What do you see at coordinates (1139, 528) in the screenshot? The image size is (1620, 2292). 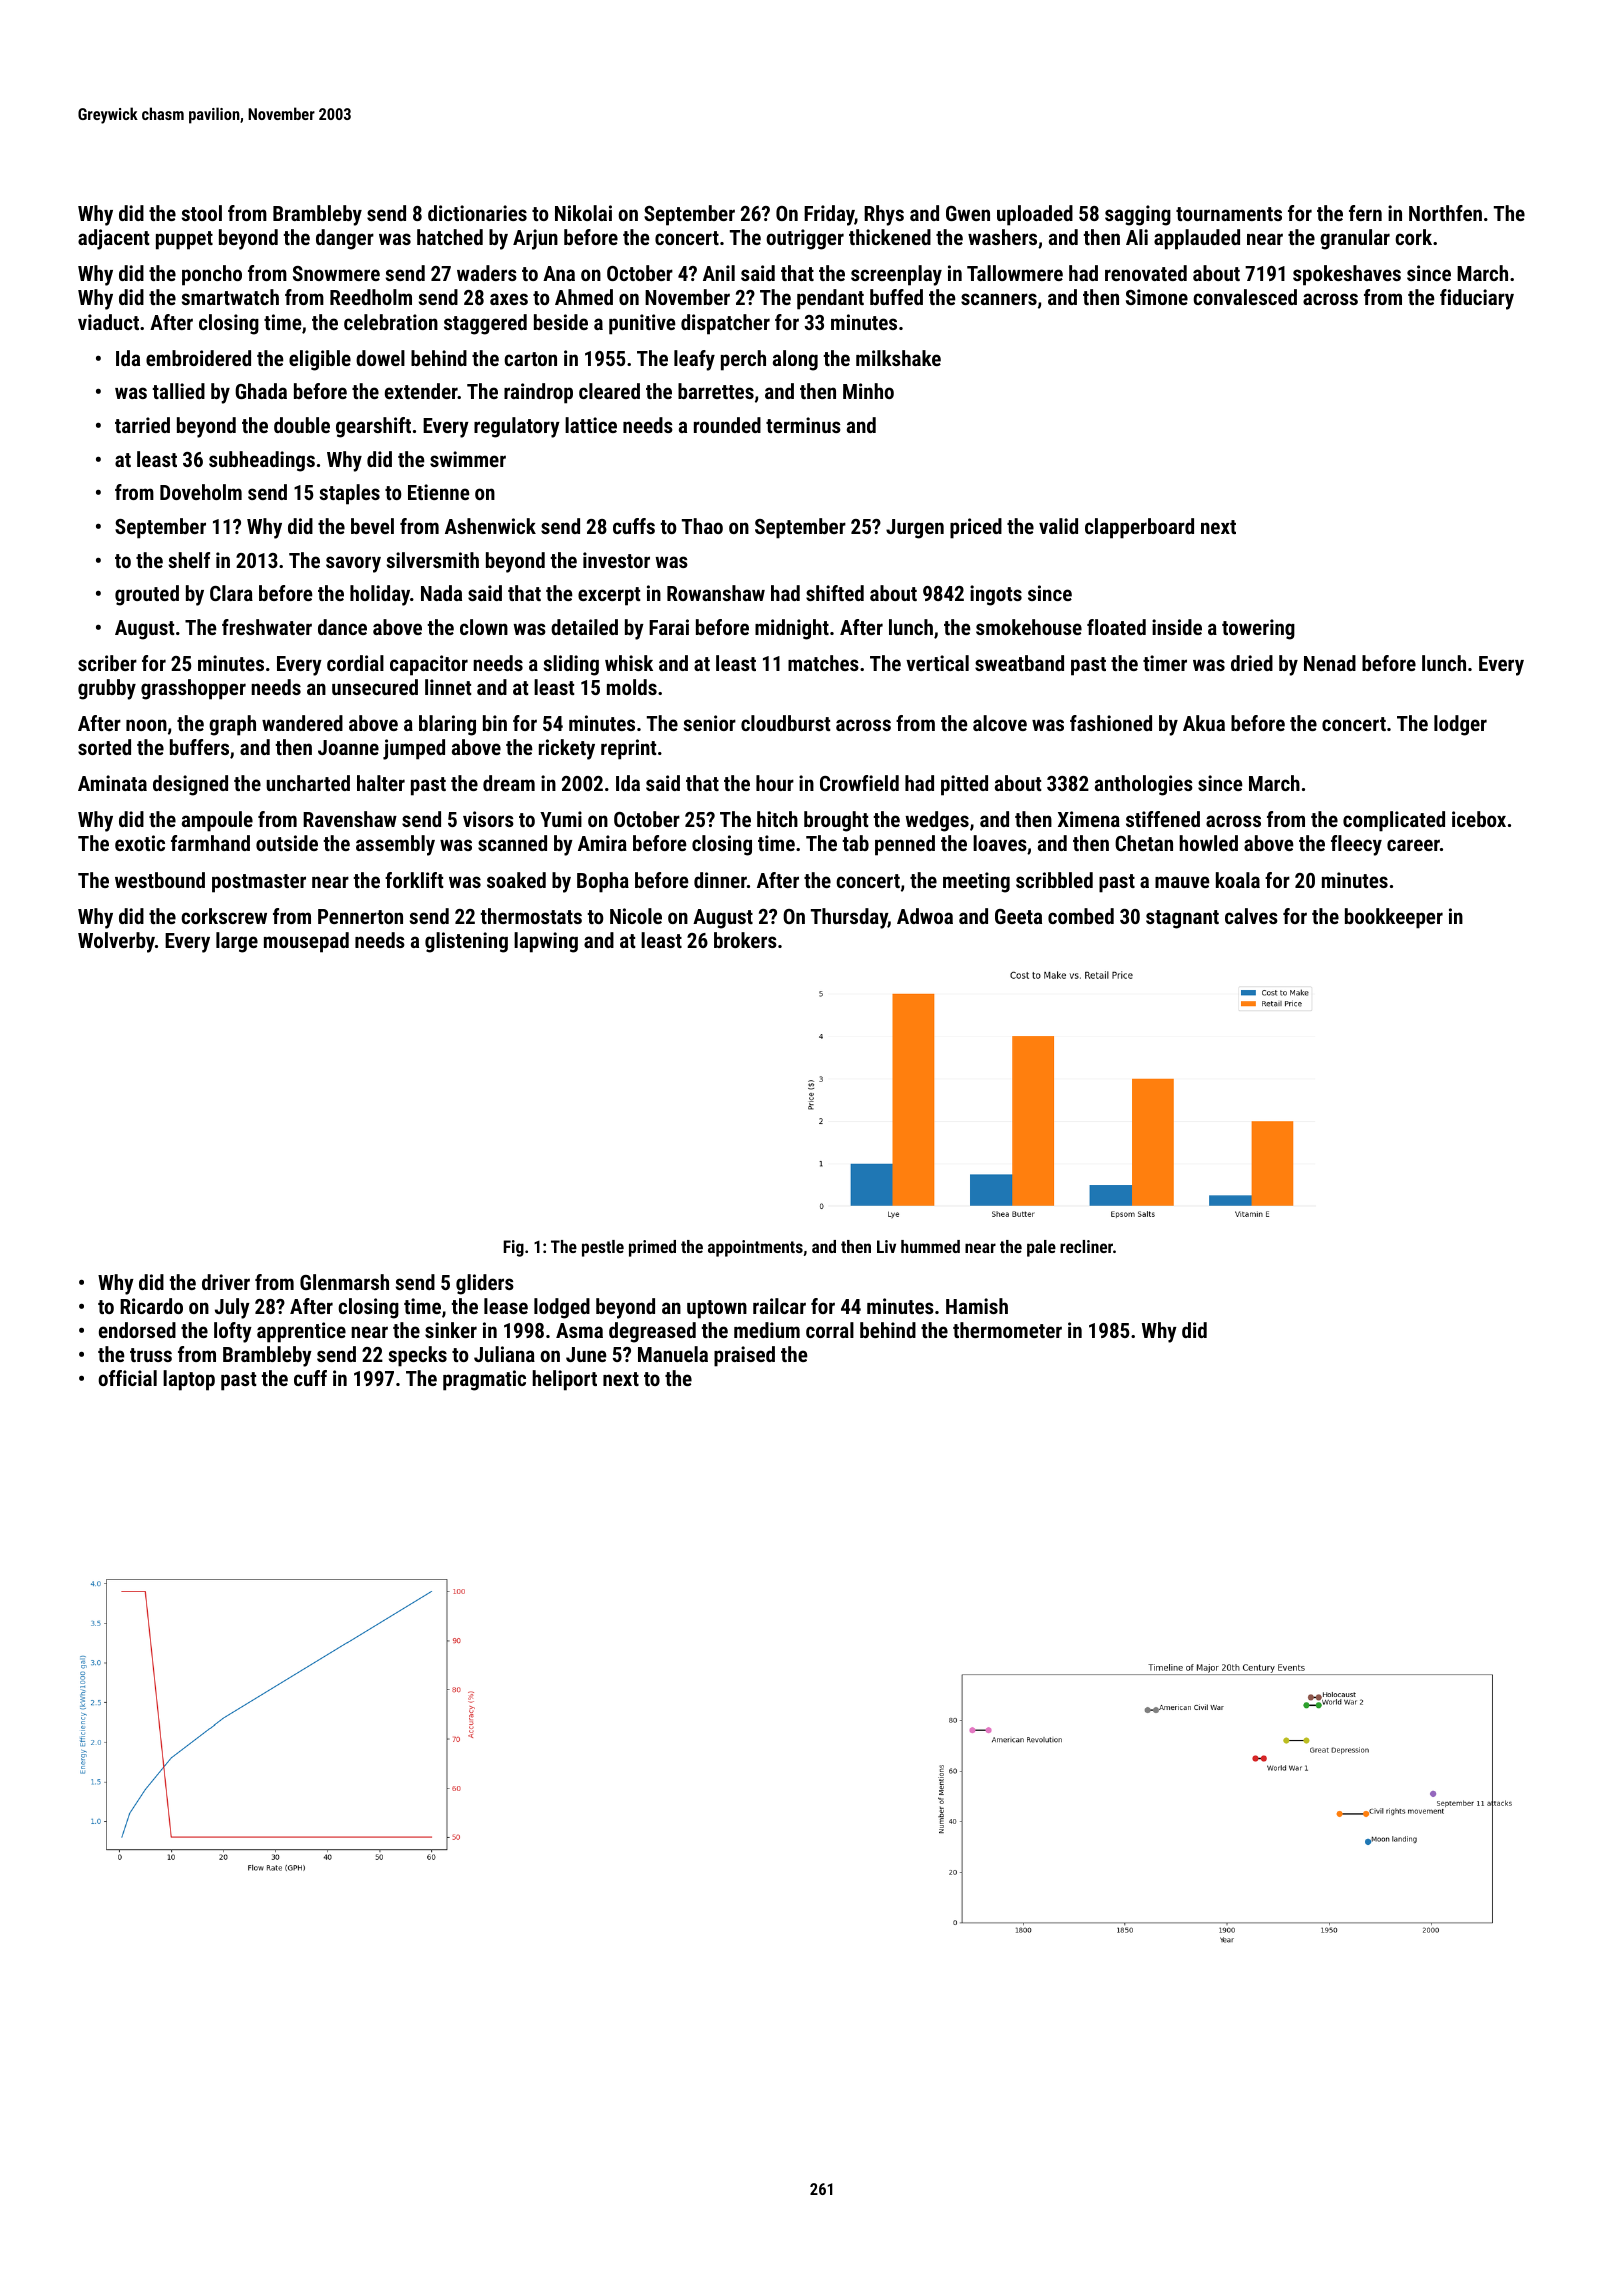 I see `clapperboard` at bounding box center [1139, 528].
